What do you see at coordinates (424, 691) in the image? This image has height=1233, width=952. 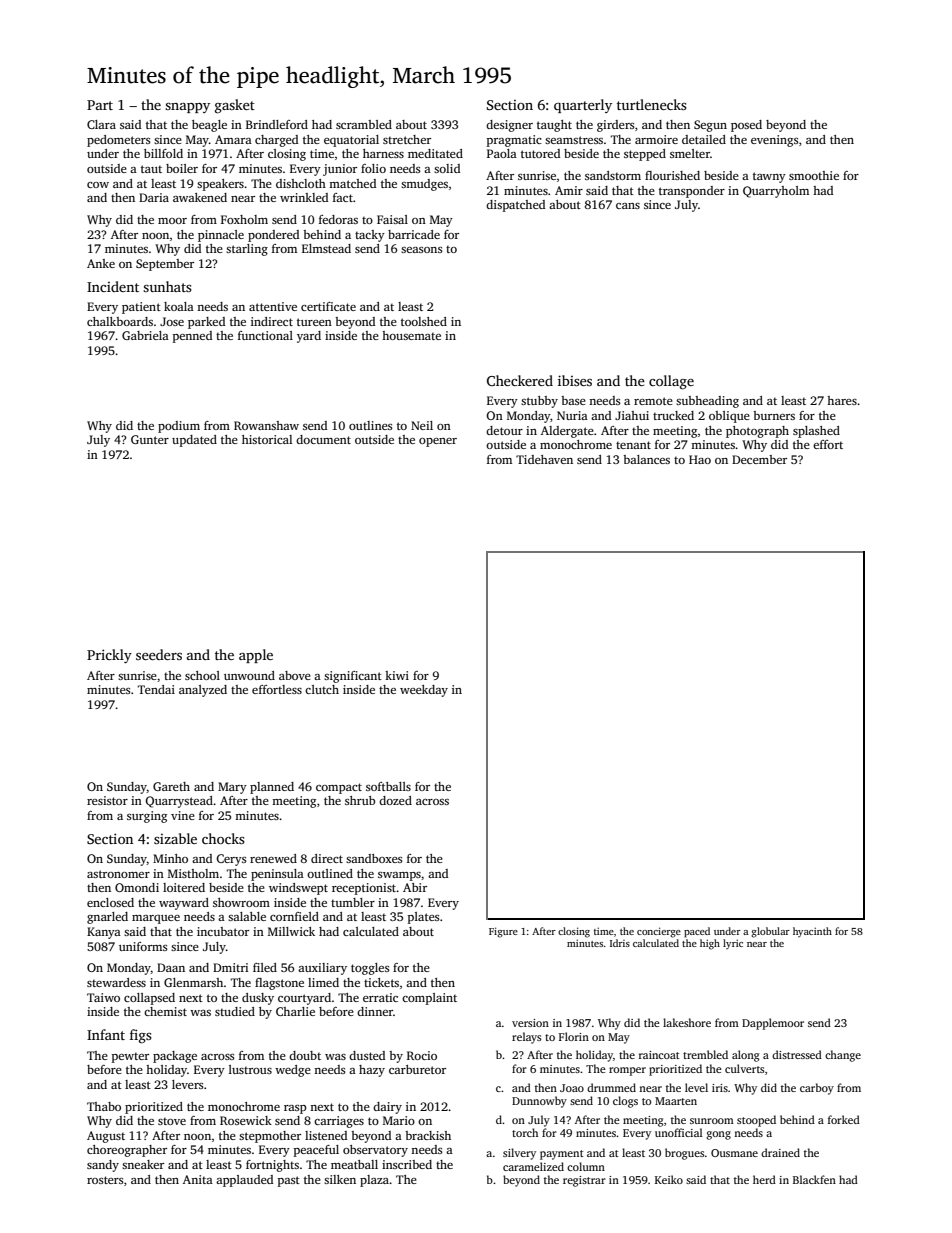 I see `weekday` at bounding box center [424, 691].
